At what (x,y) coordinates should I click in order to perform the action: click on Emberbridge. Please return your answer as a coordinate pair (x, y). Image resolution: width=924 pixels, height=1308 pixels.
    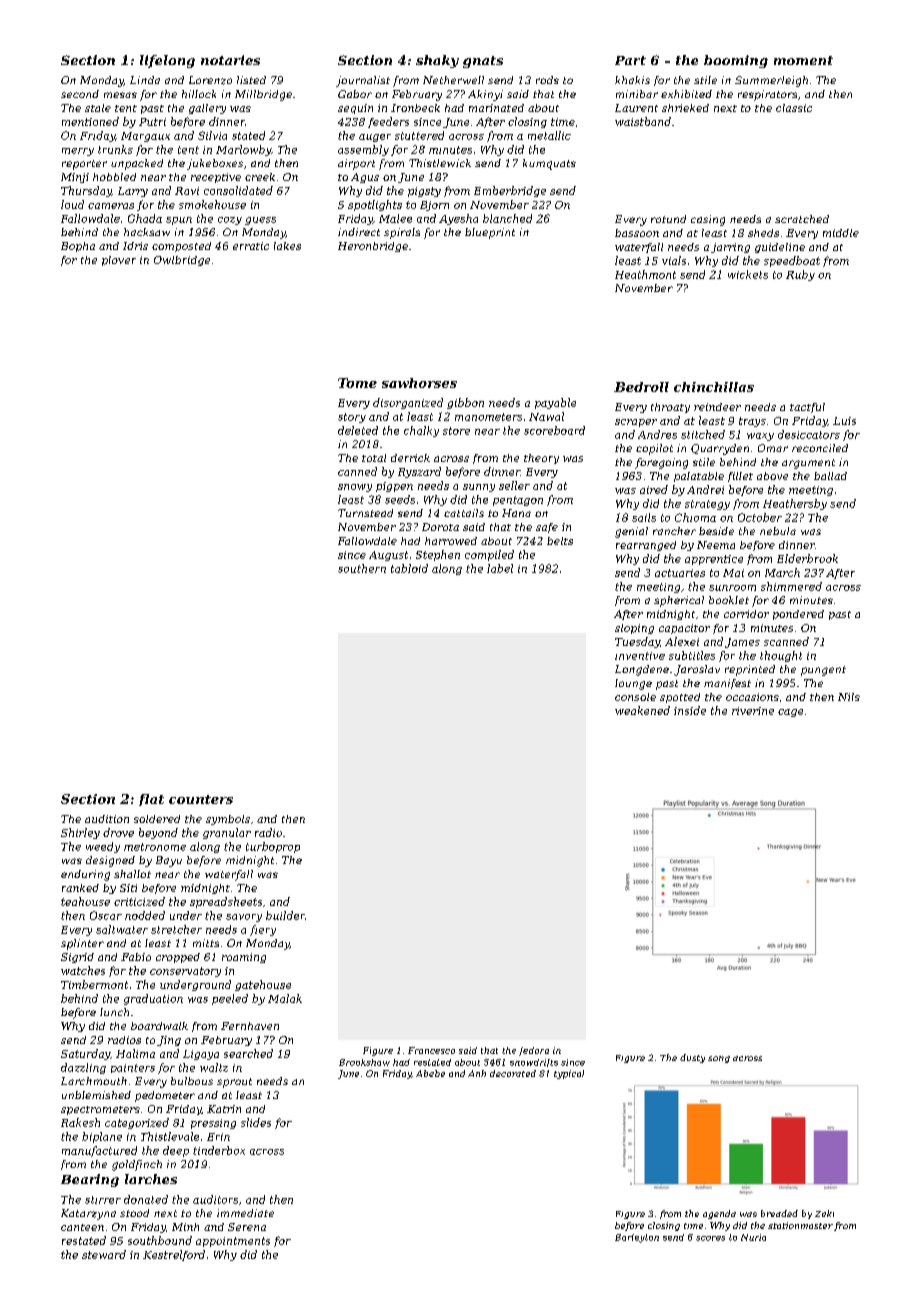
    Looking at the image, I should click on (510, 191).
